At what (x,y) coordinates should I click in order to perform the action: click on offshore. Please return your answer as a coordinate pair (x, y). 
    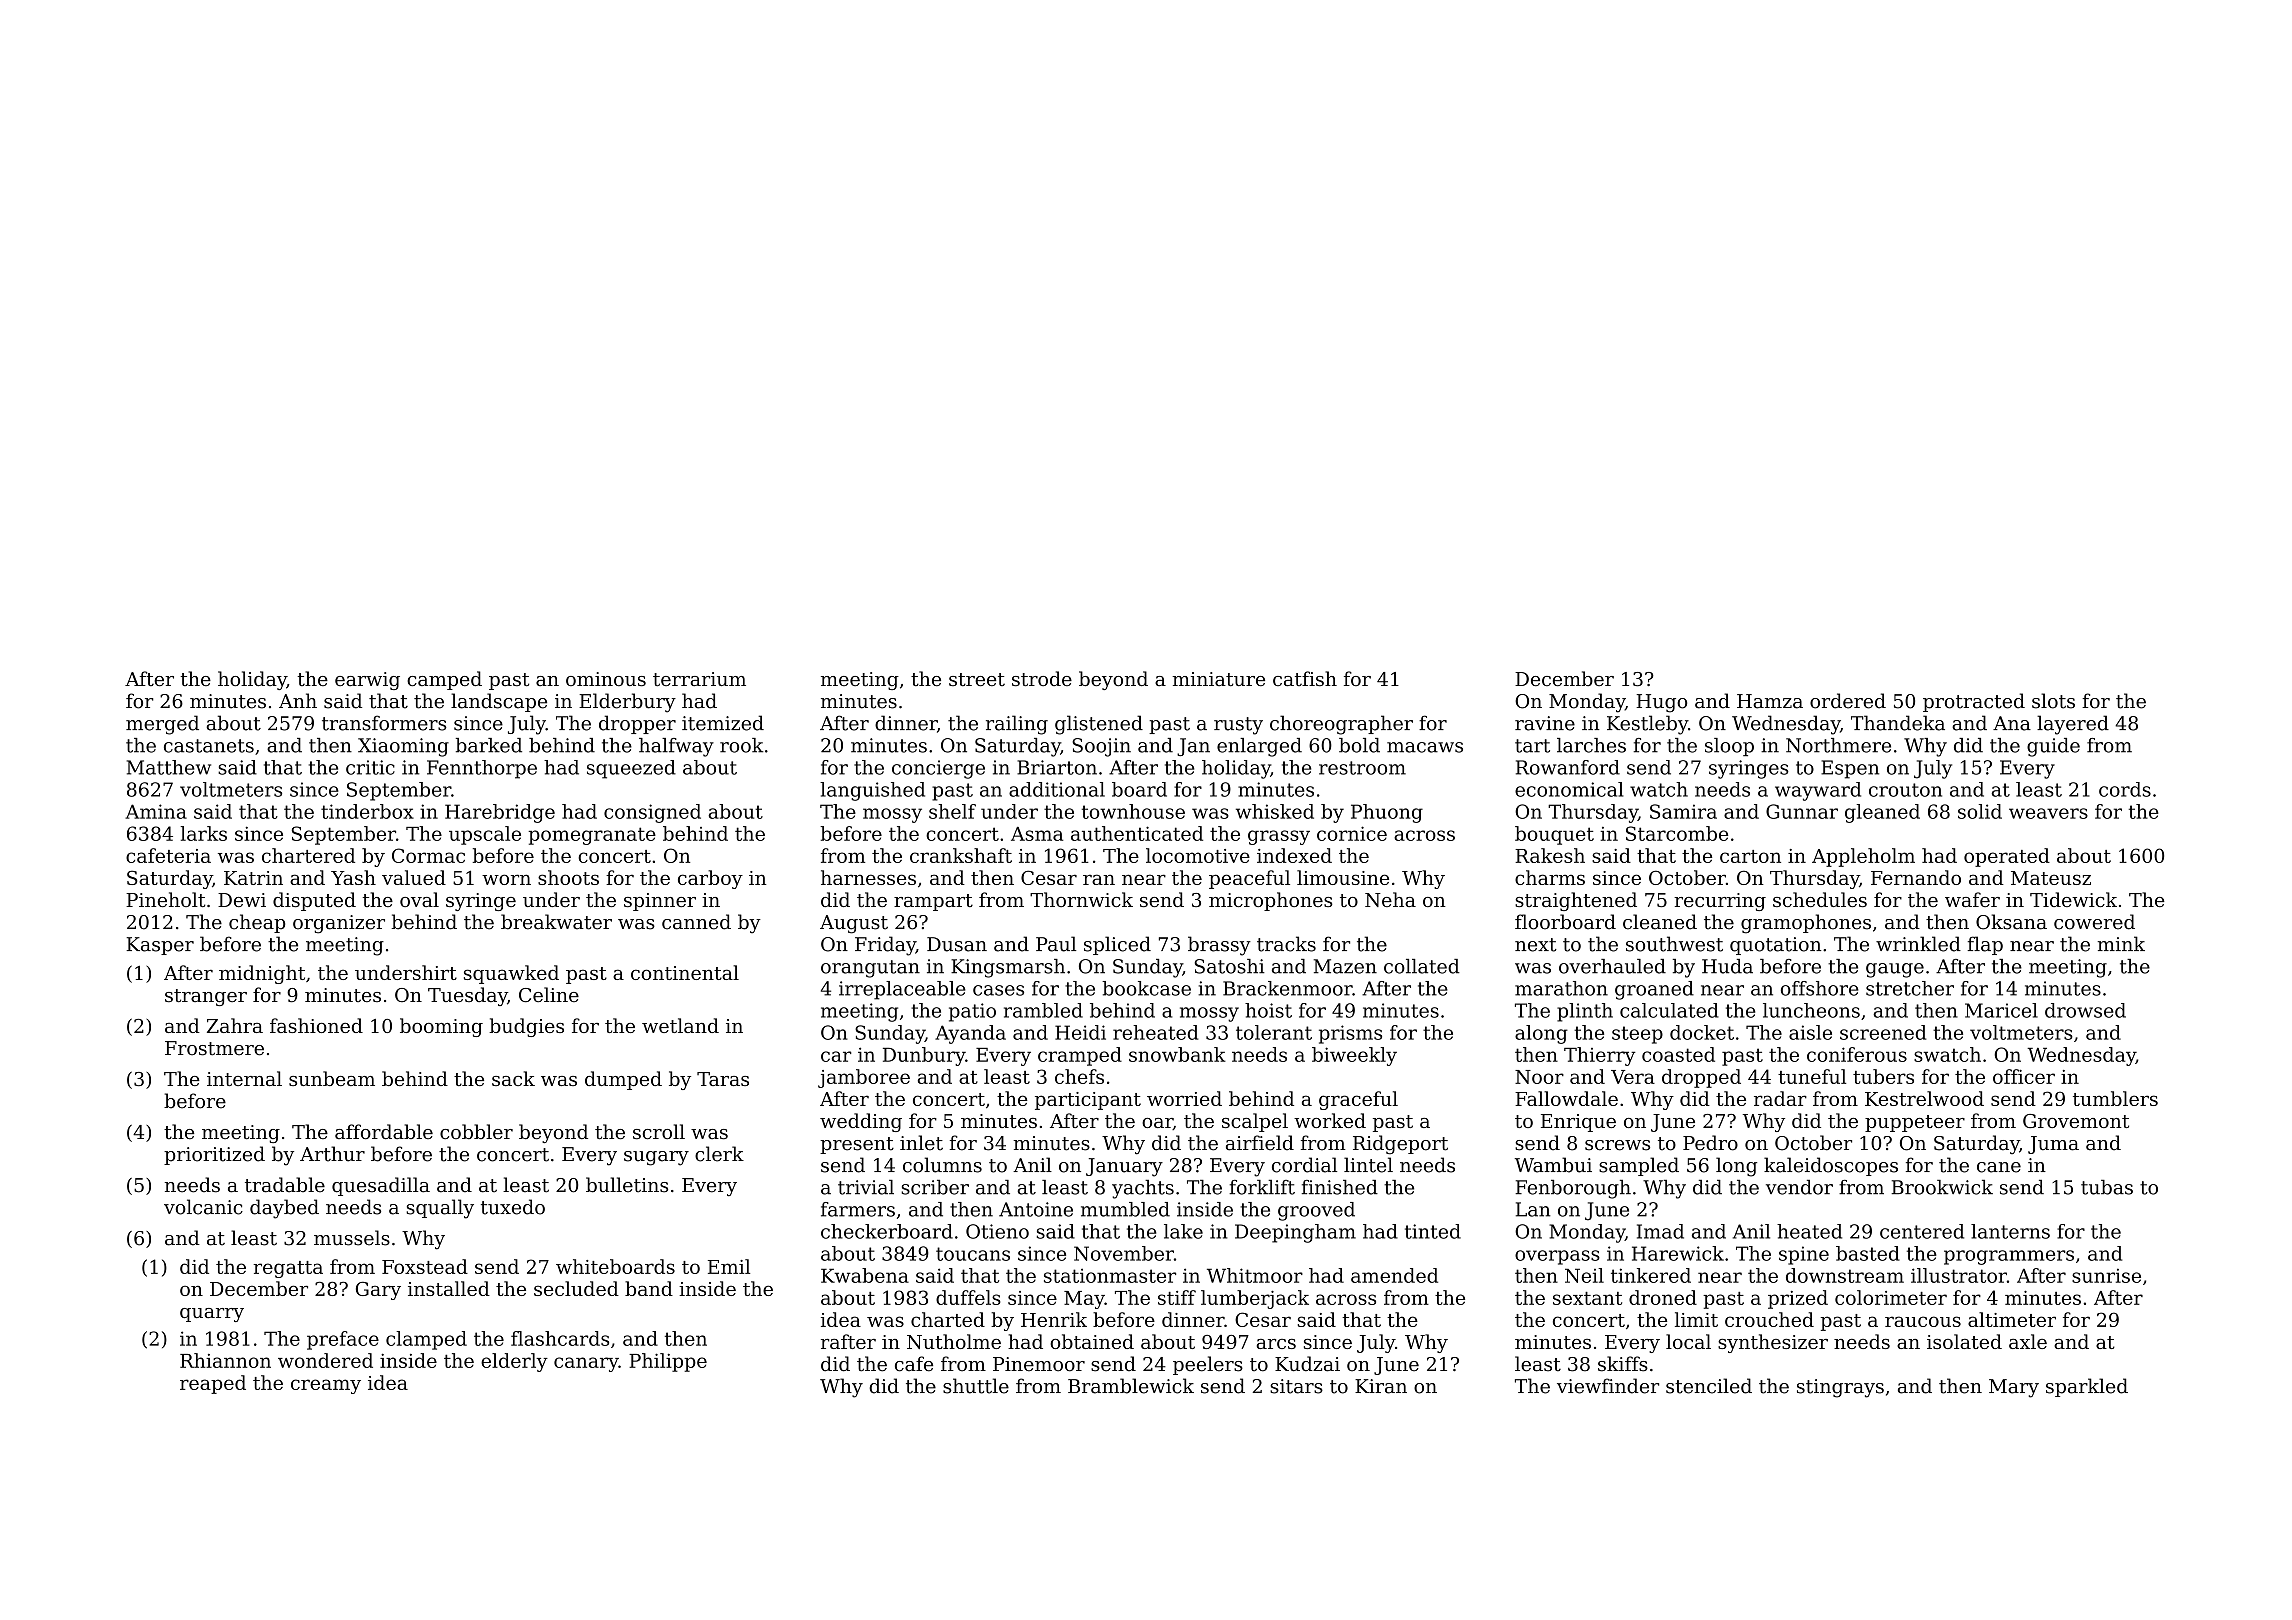
    Looking at the image, I should click on (1820, 988).
